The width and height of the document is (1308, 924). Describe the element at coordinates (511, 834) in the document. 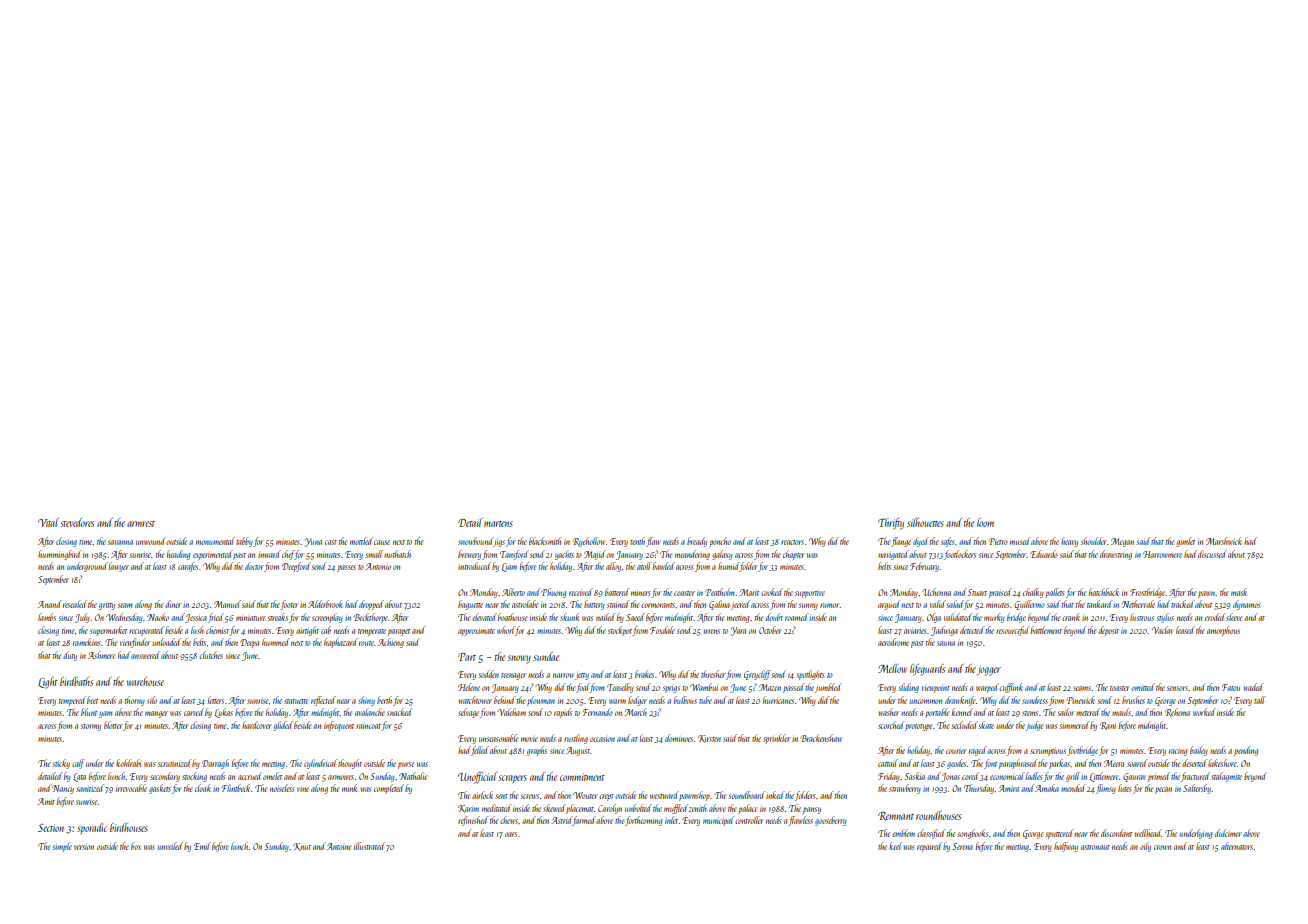

I see `oars` at that location.
